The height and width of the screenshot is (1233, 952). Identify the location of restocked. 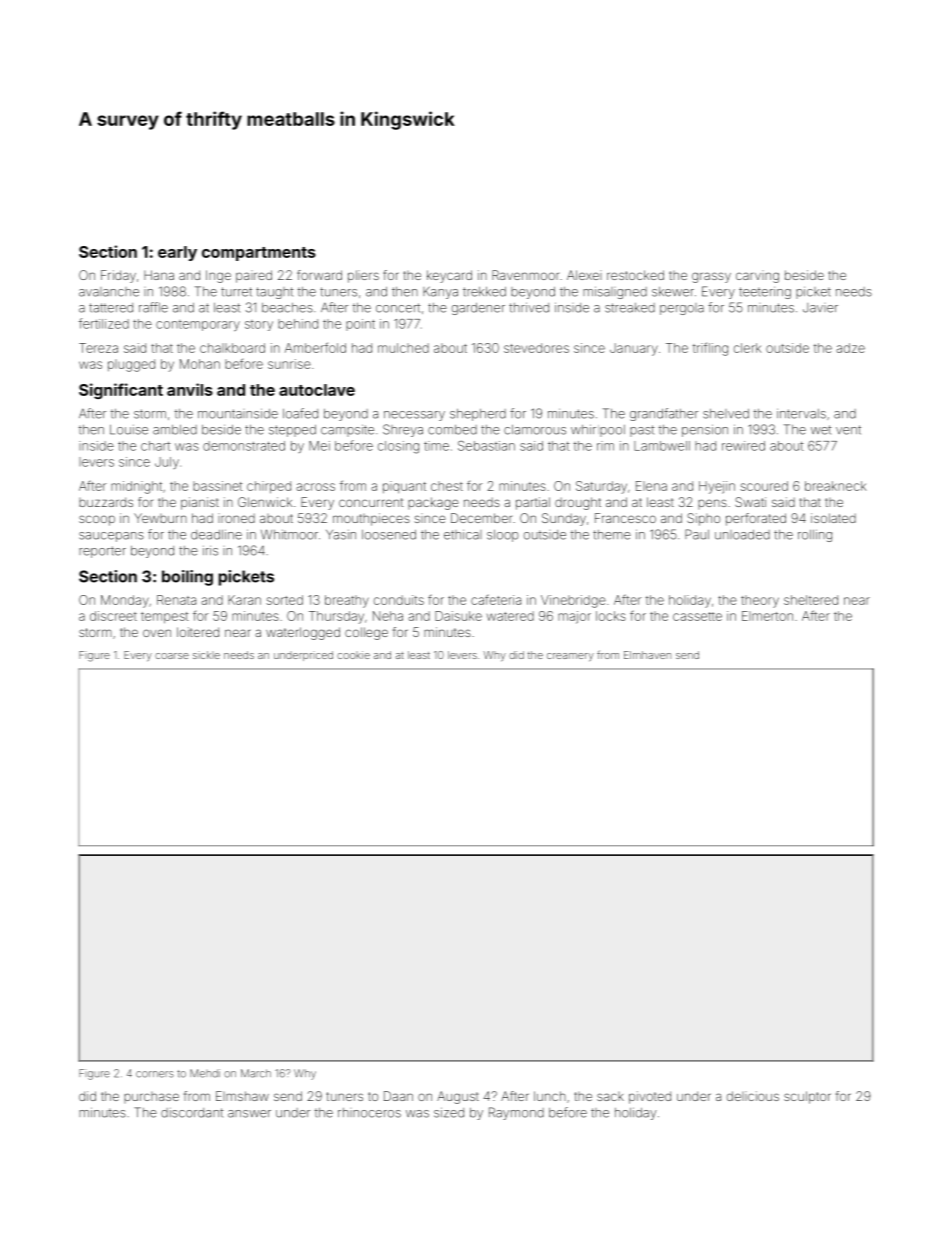
(635, 275).
